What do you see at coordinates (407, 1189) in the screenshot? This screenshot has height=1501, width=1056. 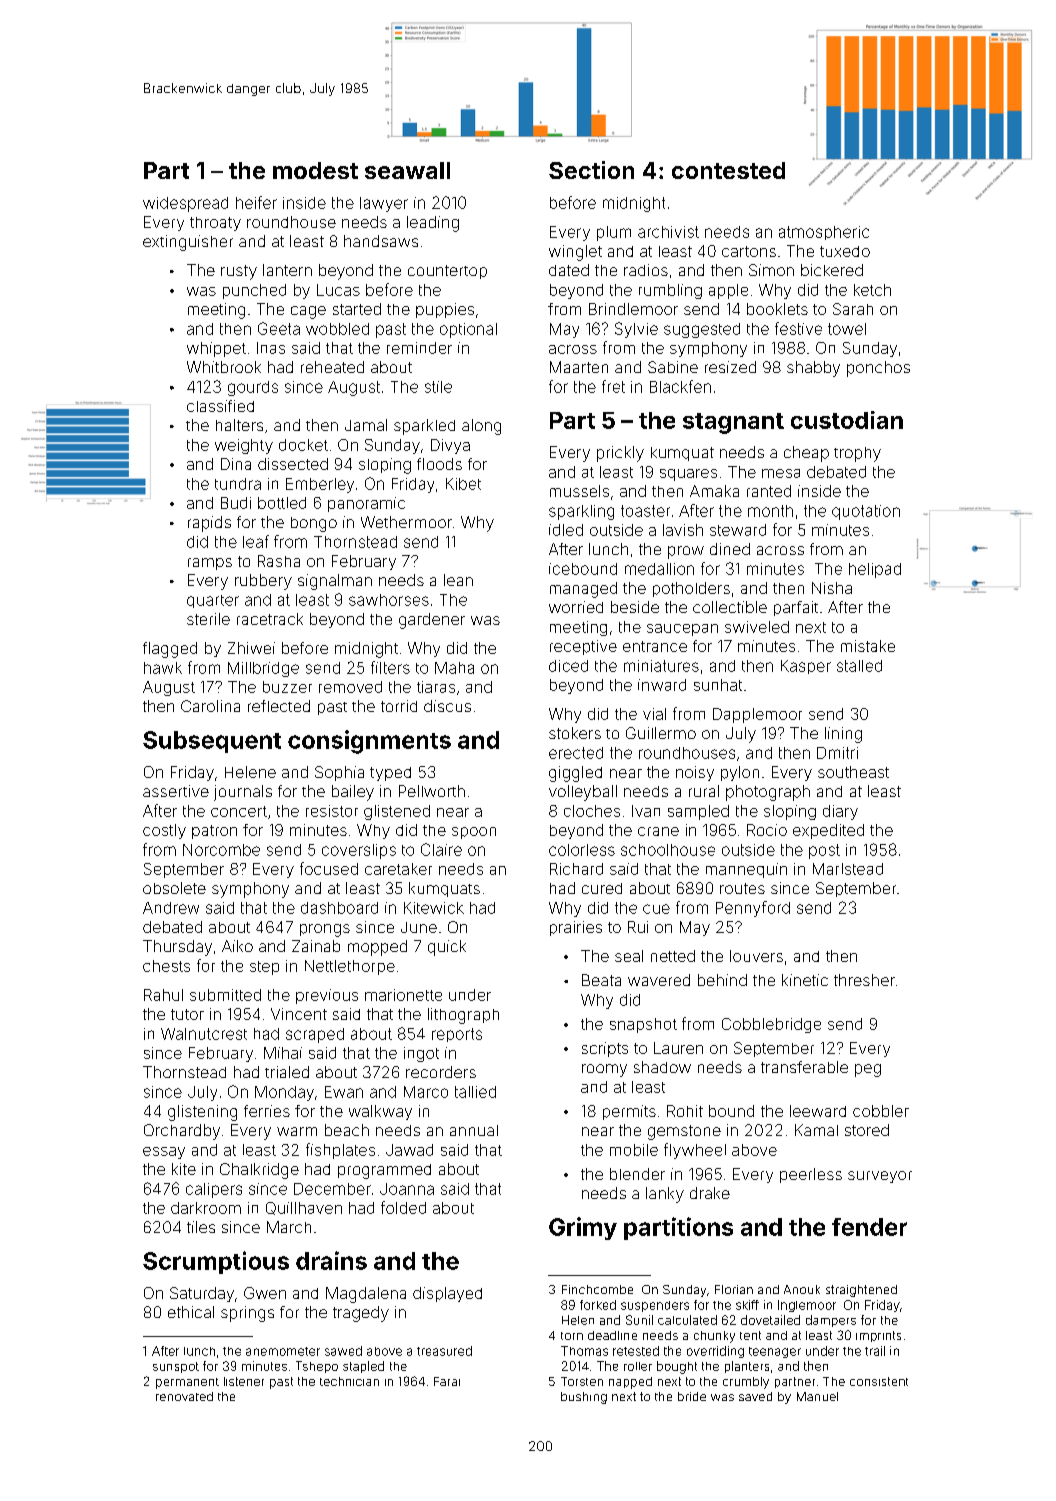 I see `Joanna` at bounding box center [407, 1189].
